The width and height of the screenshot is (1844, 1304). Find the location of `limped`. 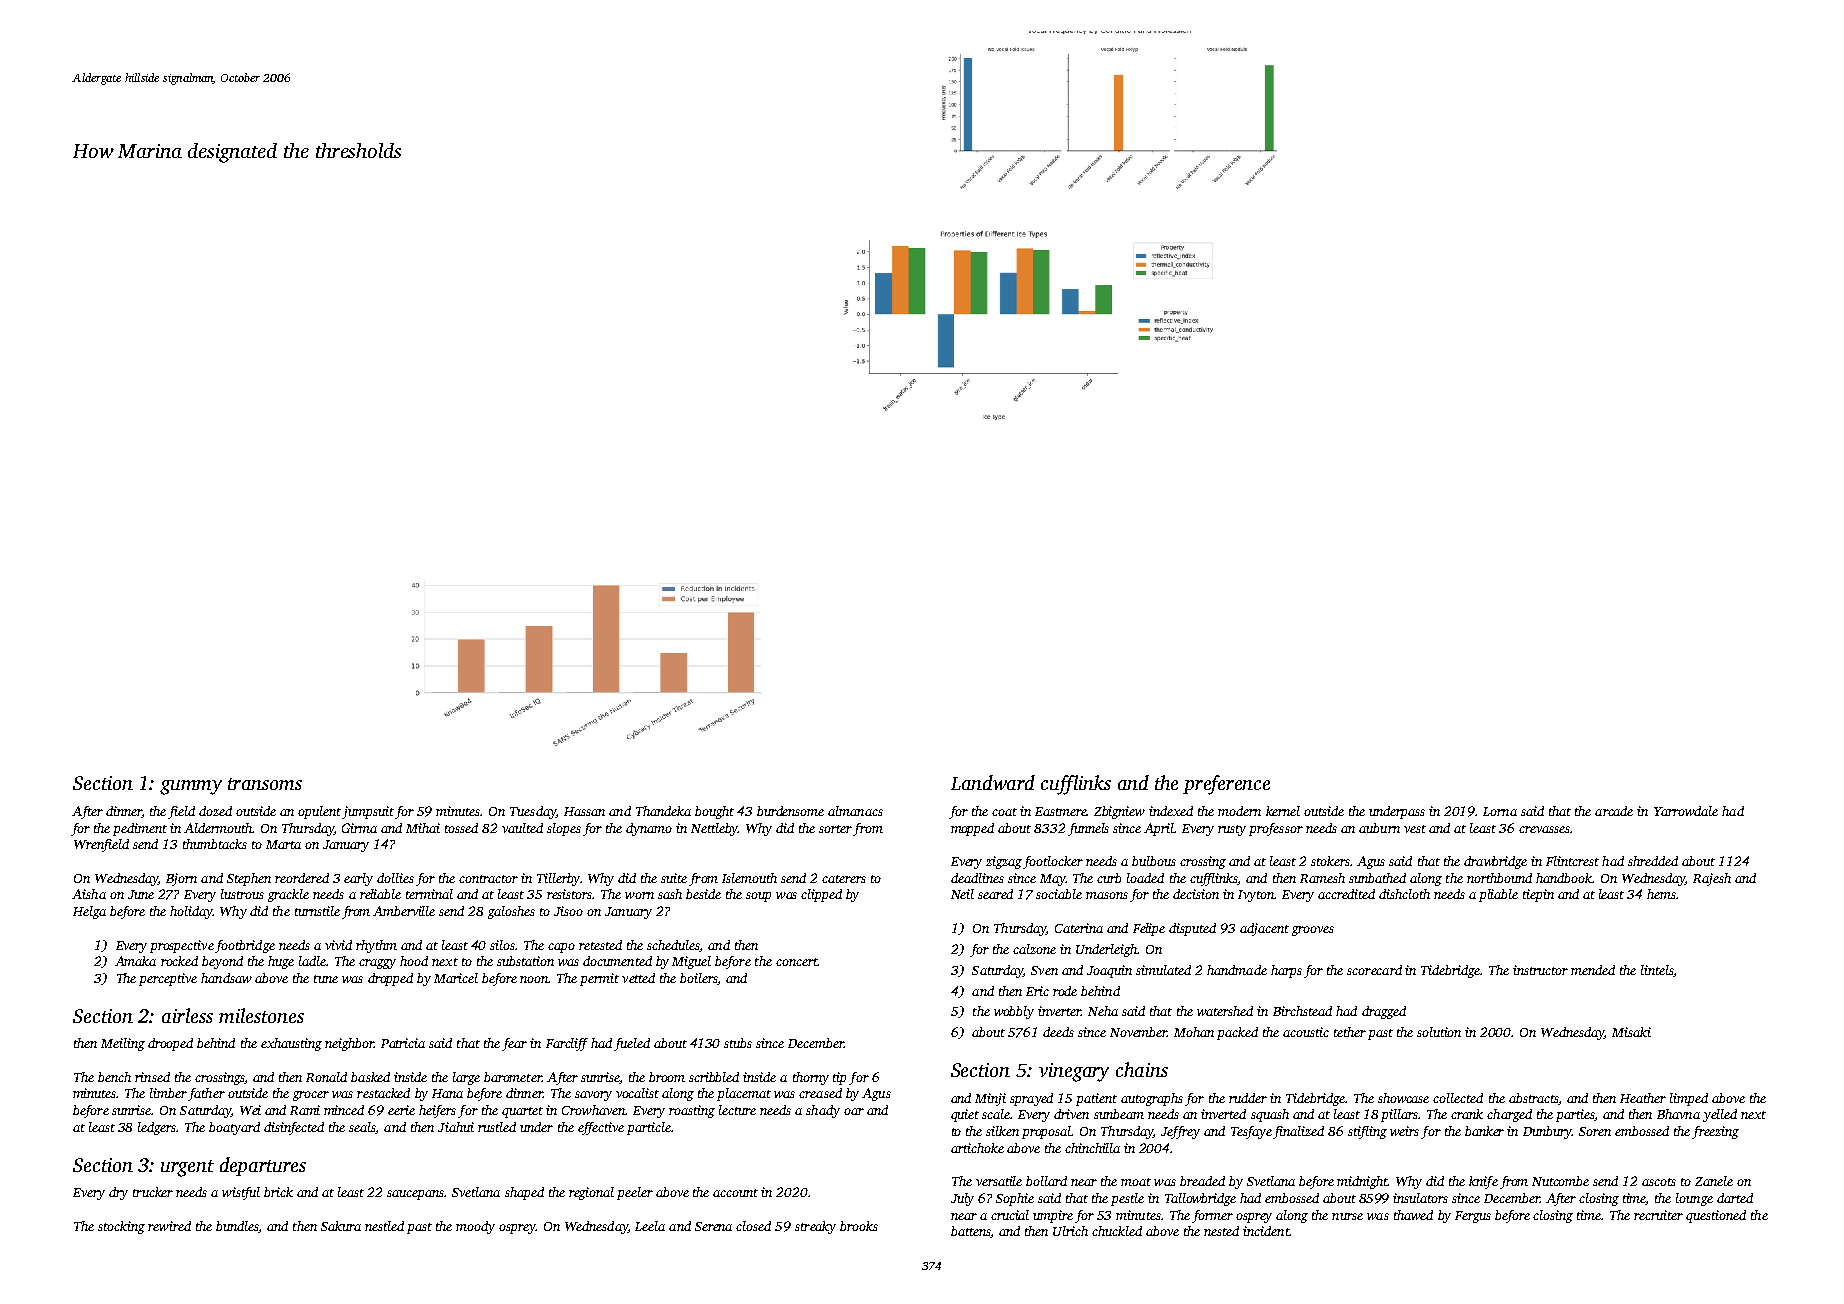

limped is located at coordinates (1689, 1099).
